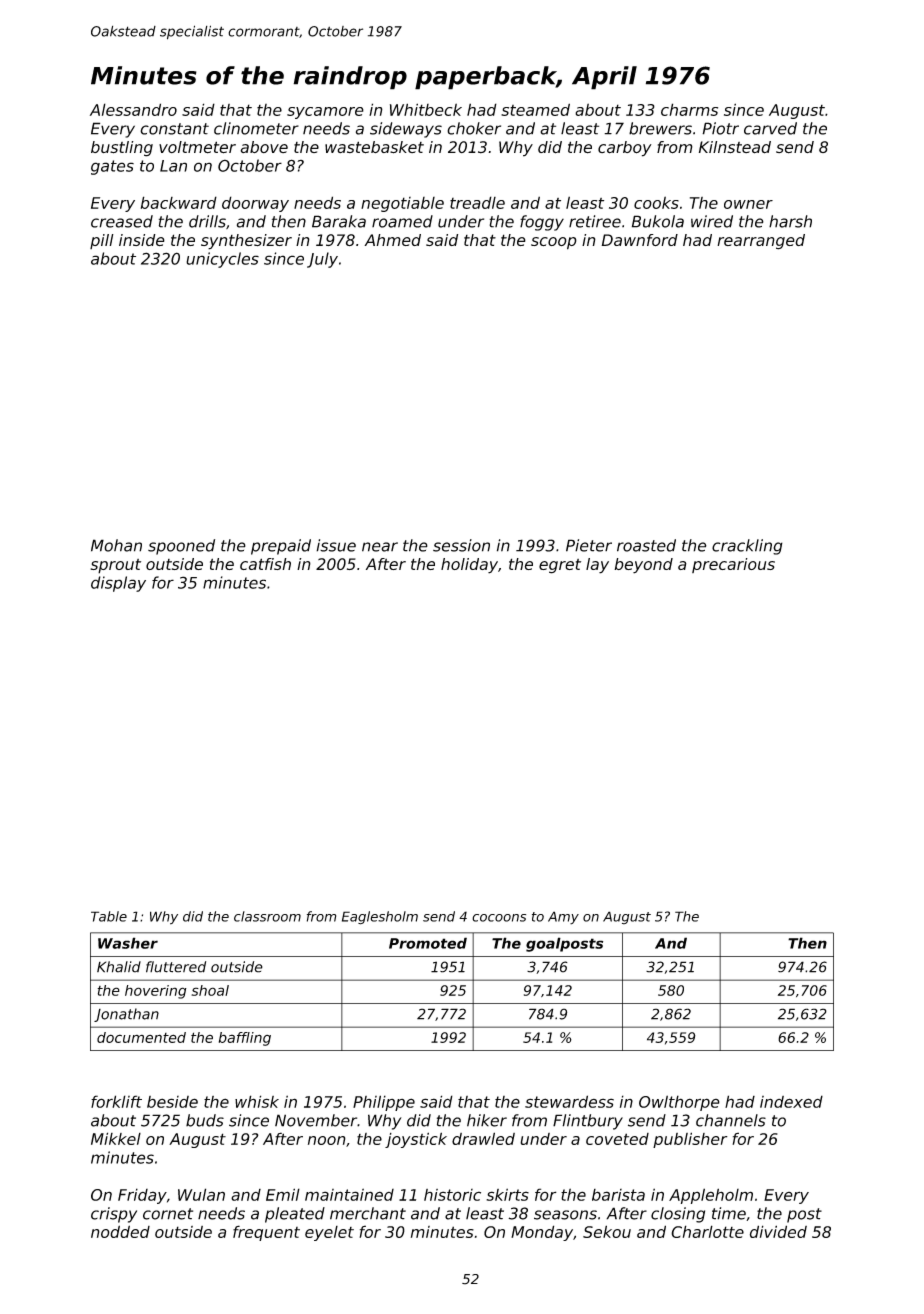 This screenshot has height=1314, width=924. Describe the element at coordinates (499, 918) in the screenshot. I see `cocoons` at that location.
